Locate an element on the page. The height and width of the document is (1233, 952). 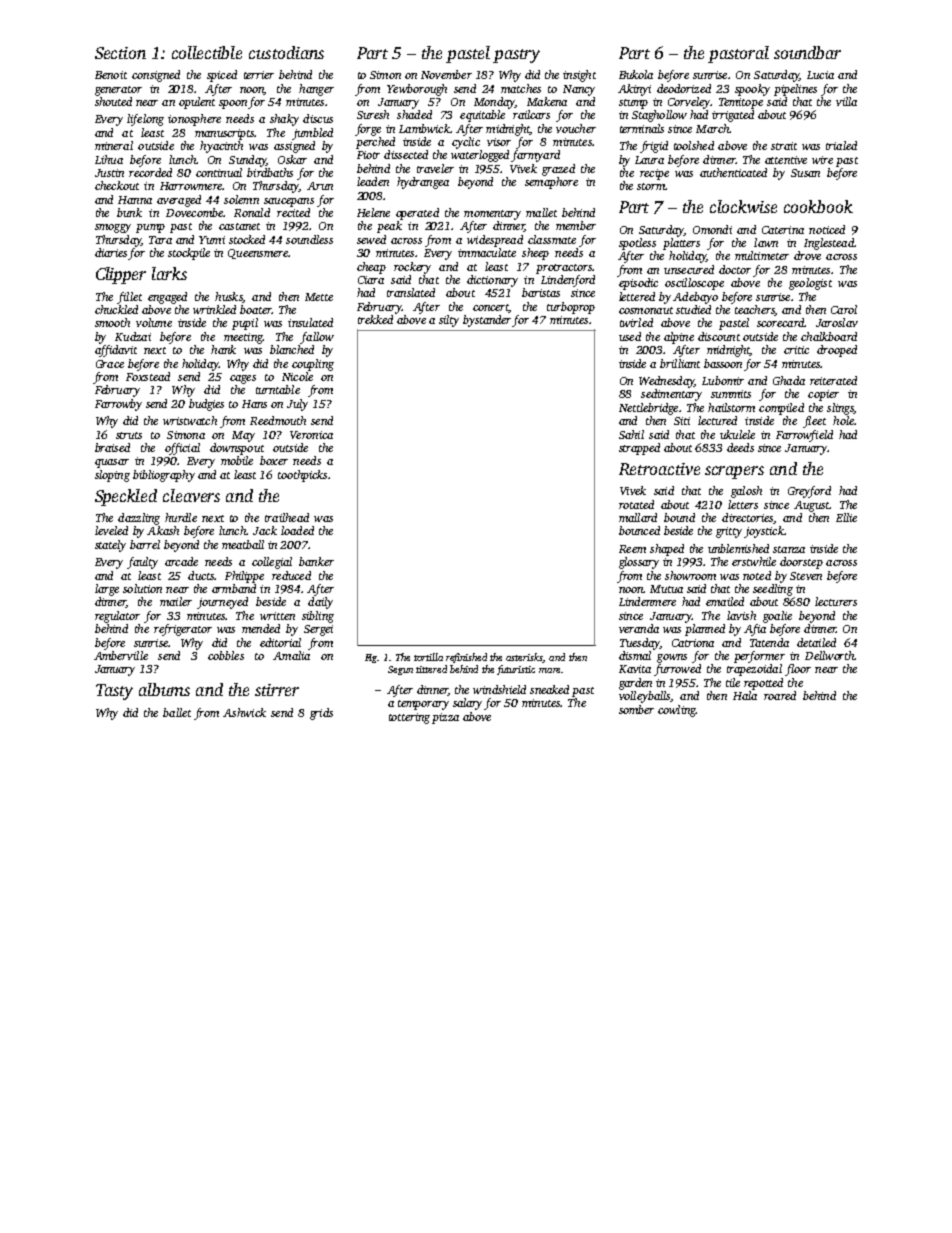
scrapers is located at coordinates (734, 472).
